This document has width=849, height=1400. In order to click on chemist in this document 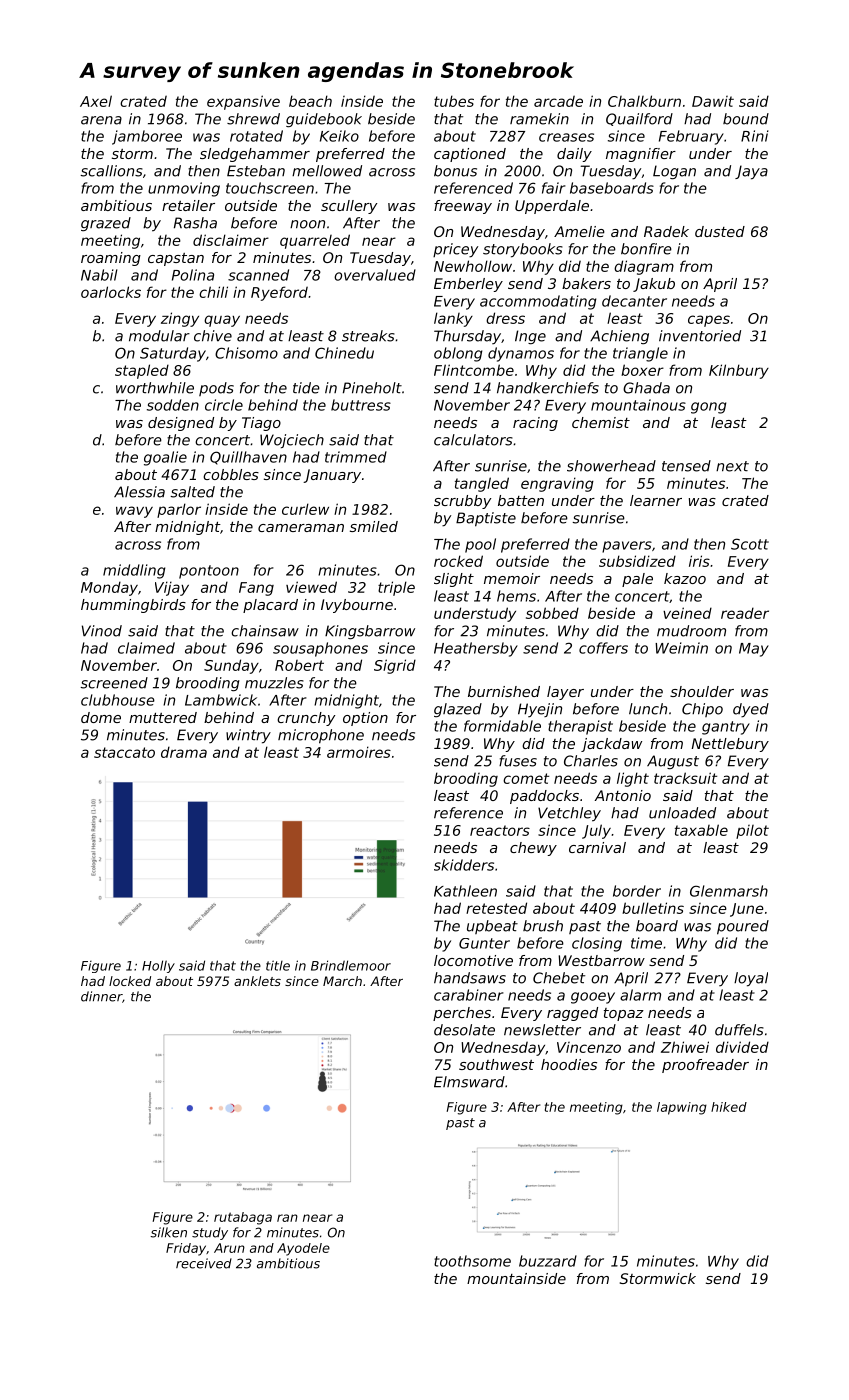, I will do `click(601, 422)`.
